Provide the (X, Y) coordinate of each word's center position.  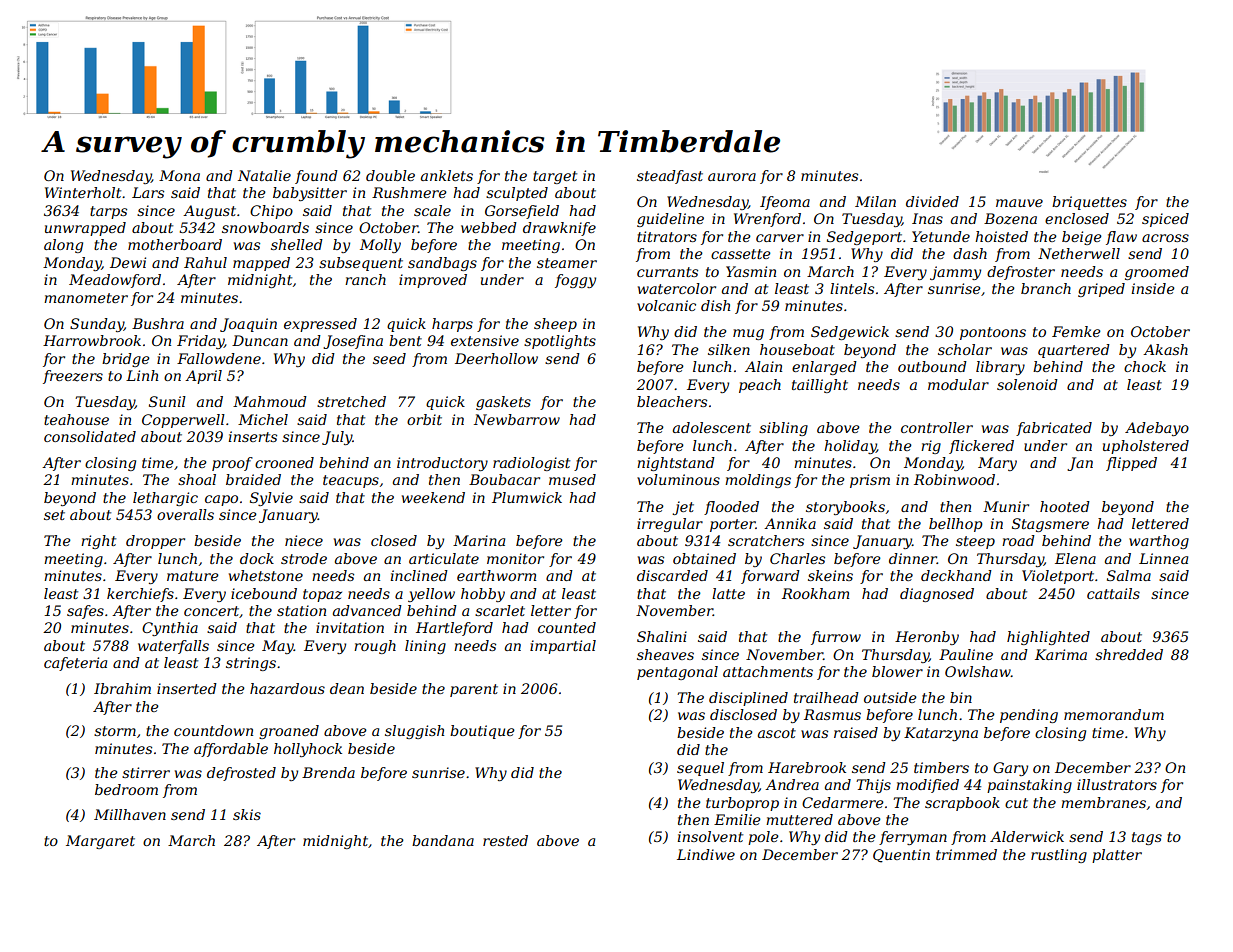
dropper (155, 542)
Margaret (100, 842)
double (390, 175)
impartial (563, 647)
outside (890, 697)
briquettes (1089, 203)
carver (780, 238)
